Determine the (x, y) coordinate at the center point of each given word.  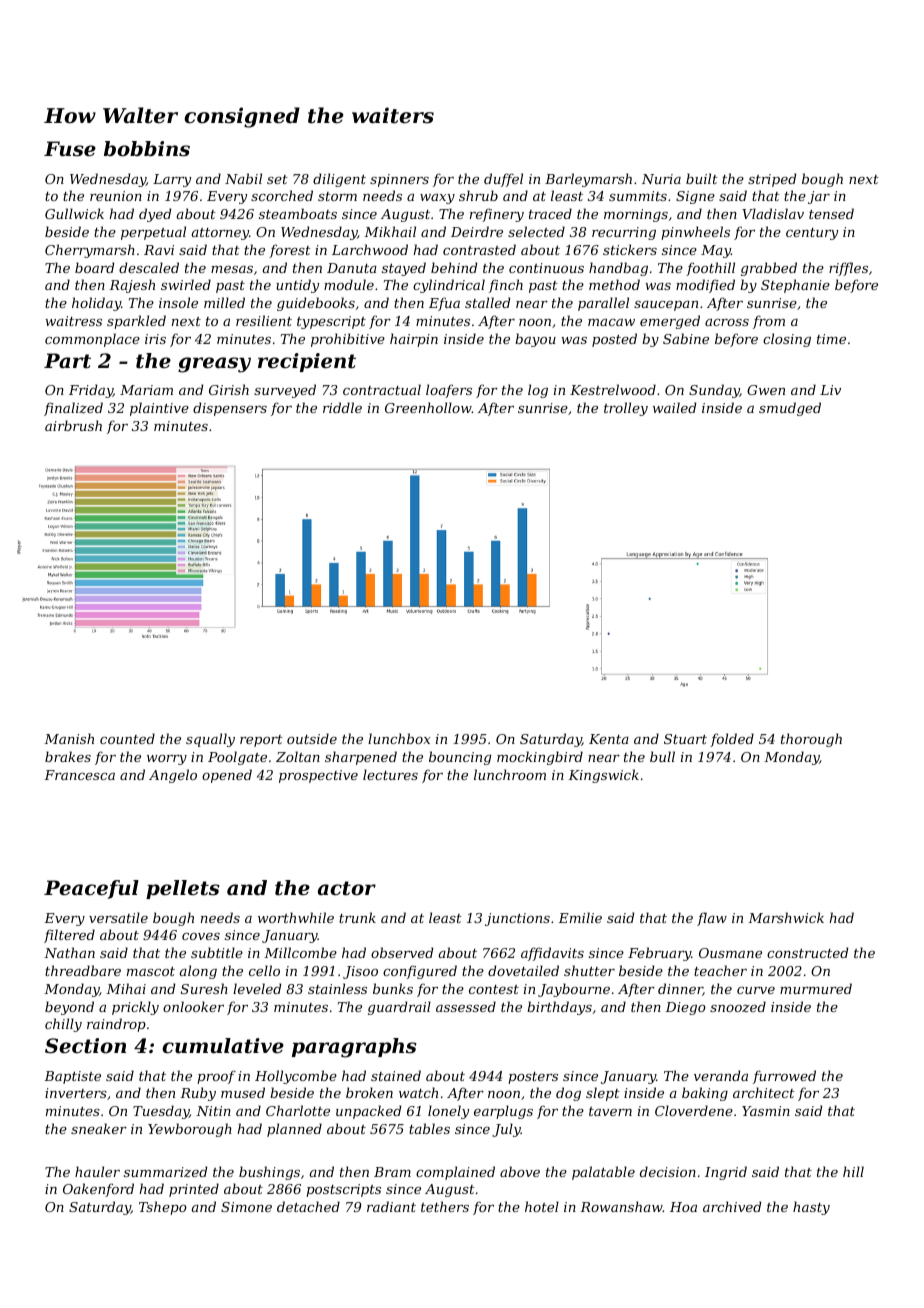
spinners (399, 180)
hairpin (414, 340)
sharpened (361, 758)
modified (705, 286)
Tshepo (163, 1208)
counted (127, 738)
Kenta (609, 739)
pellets (183, 889)
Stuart (685, 739)
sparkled (136, 322)
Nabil (243, 178)
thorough (811, 740)
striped (772, 180)
